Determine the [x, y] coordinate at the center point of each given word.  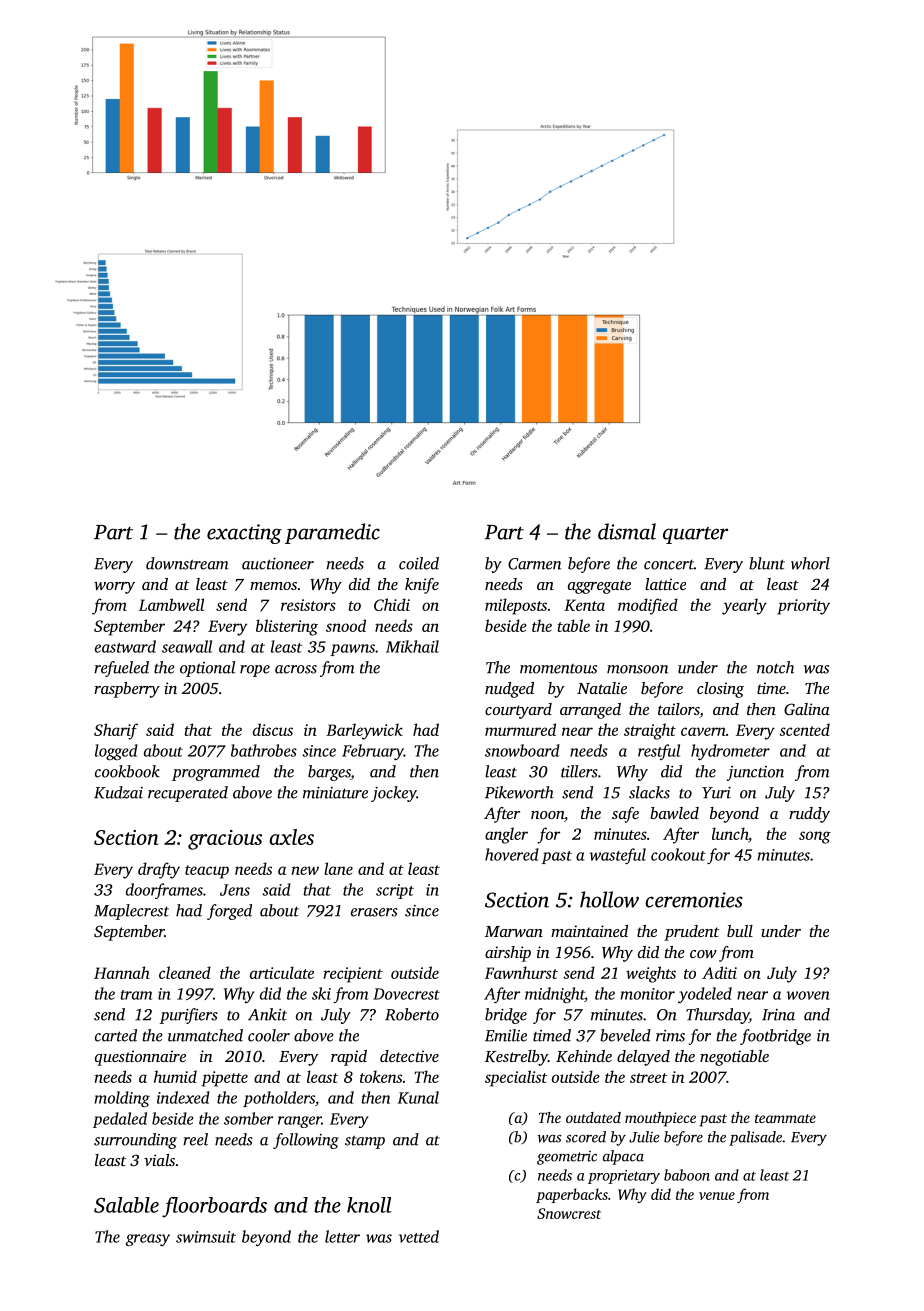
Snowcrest [569, 1213]
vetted [419, 1236]
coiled [419, 563]
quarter [695, 535]
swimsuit [206, 1237]
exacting [244, 534]
